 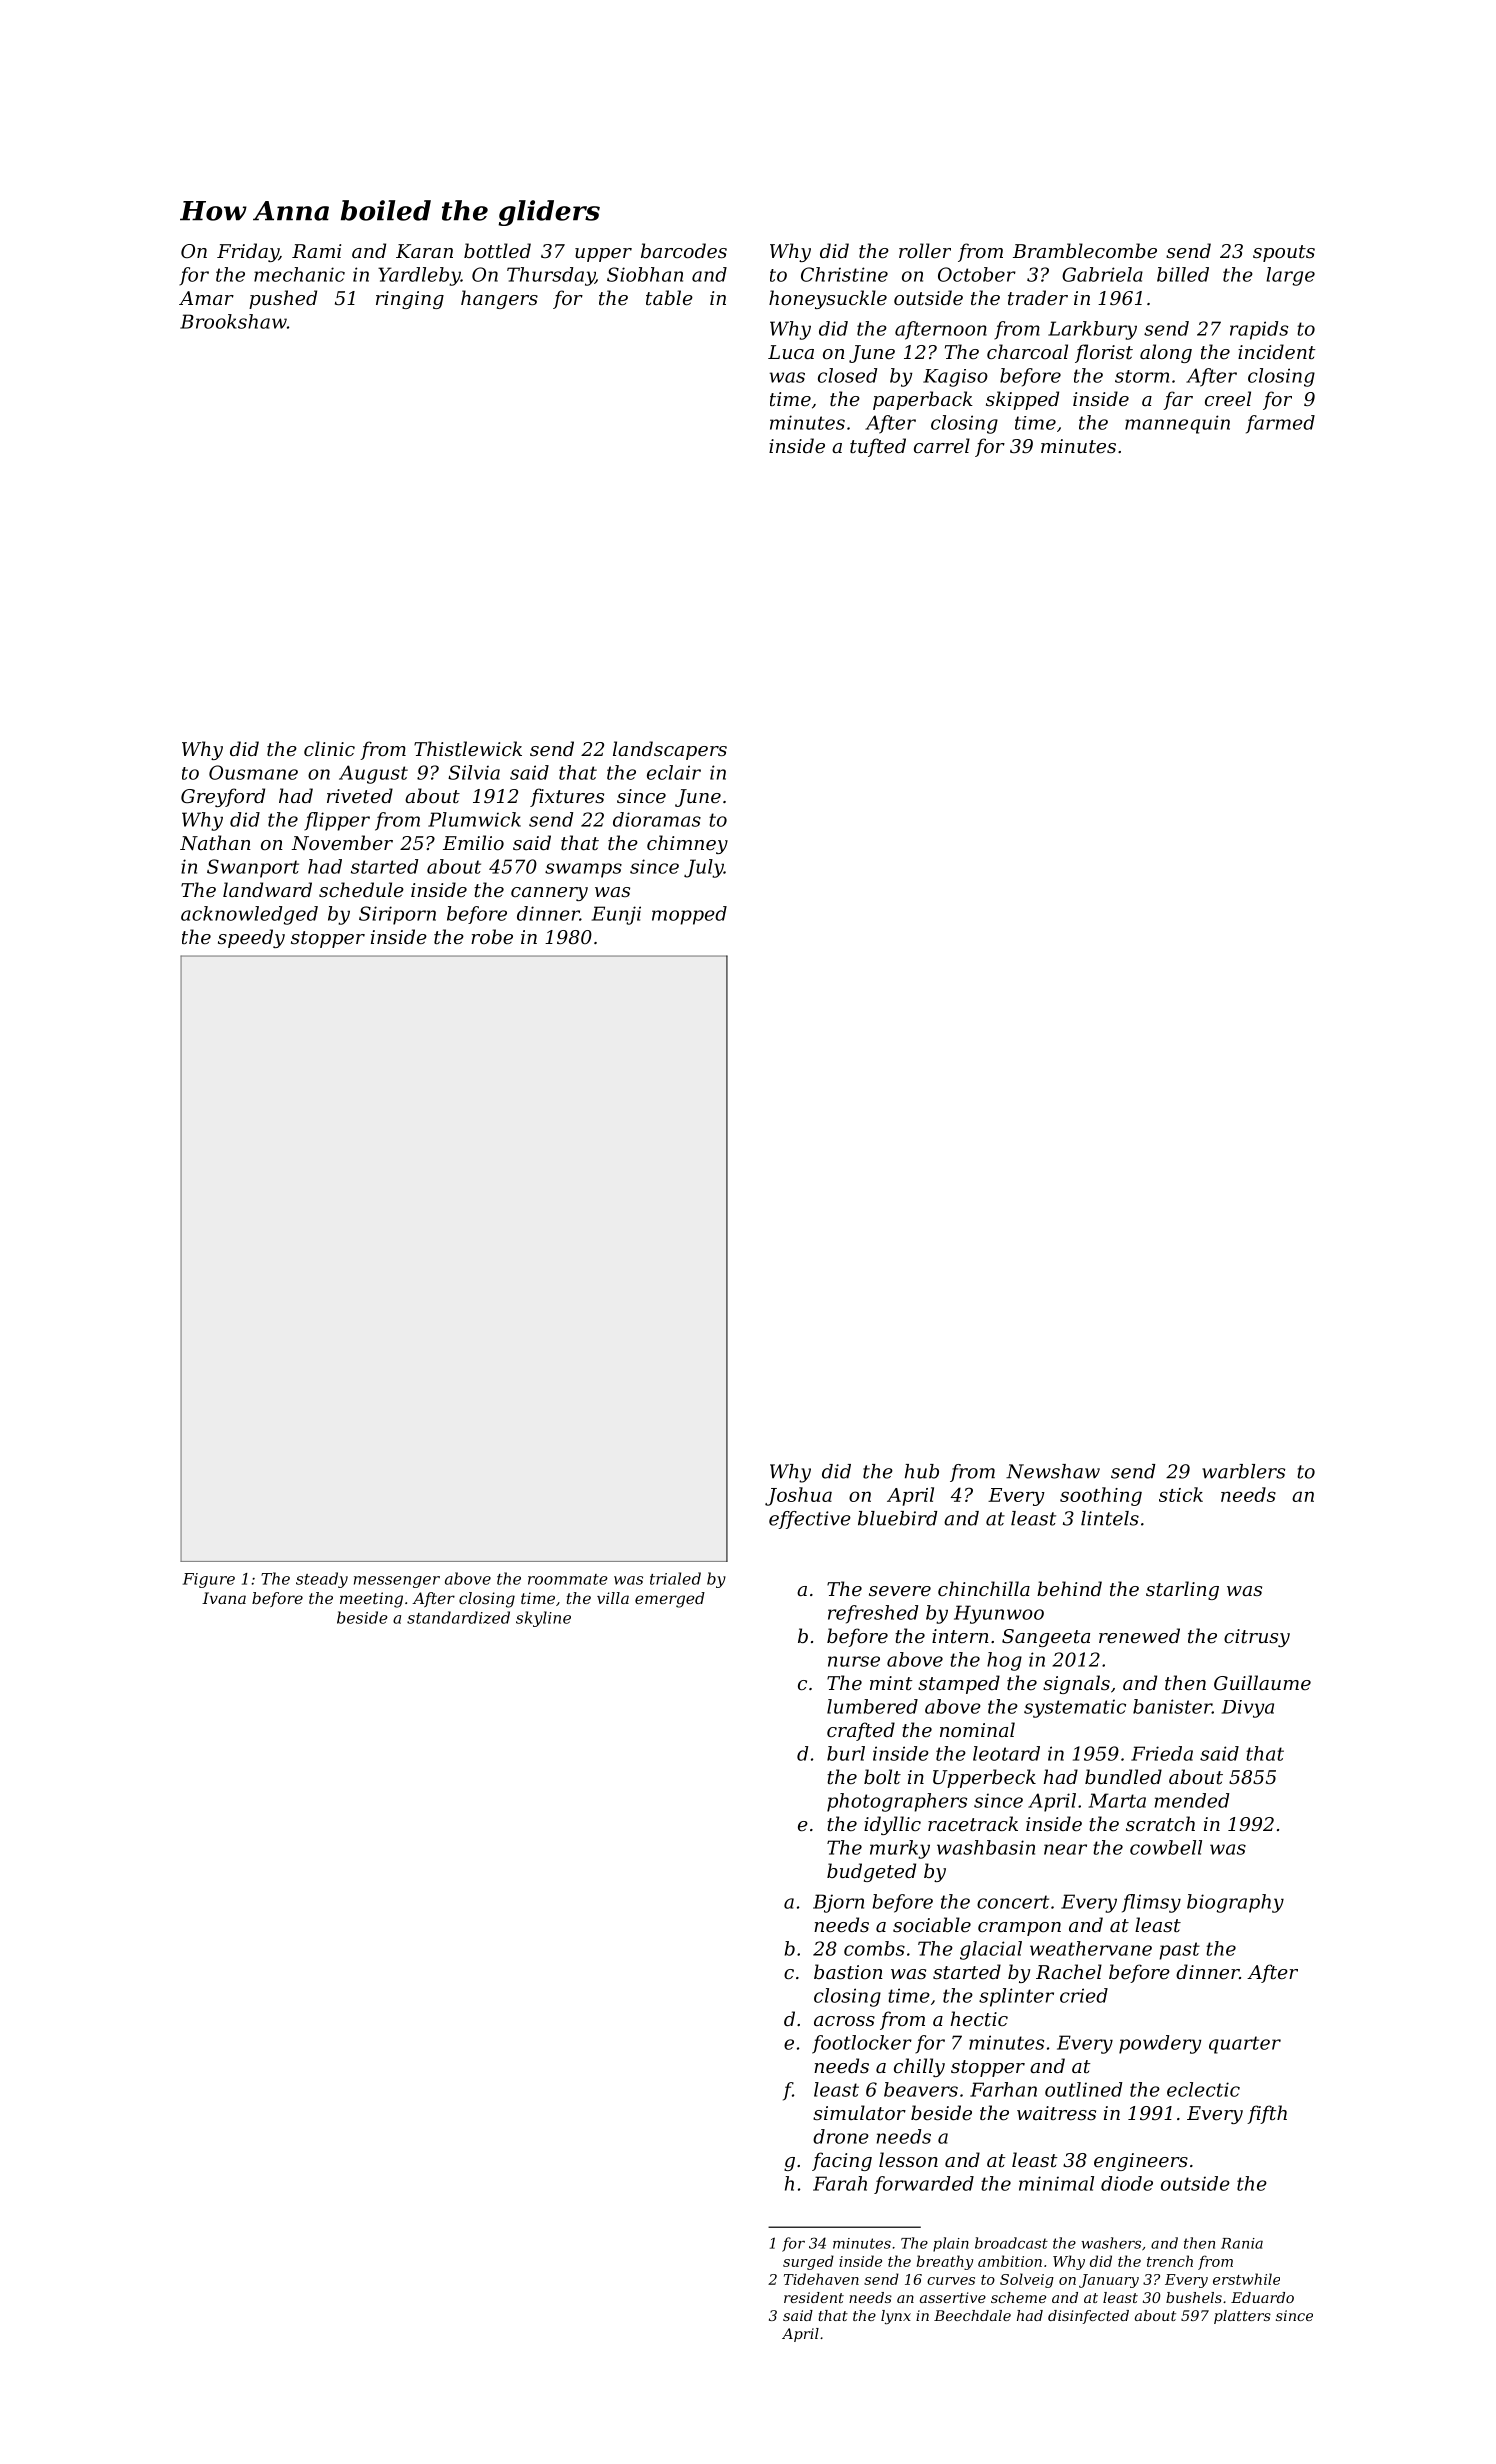 What do you see at coordinates (1243, 1471) in the document?
I see `warblers` at bounding box center [1243, 1471].
